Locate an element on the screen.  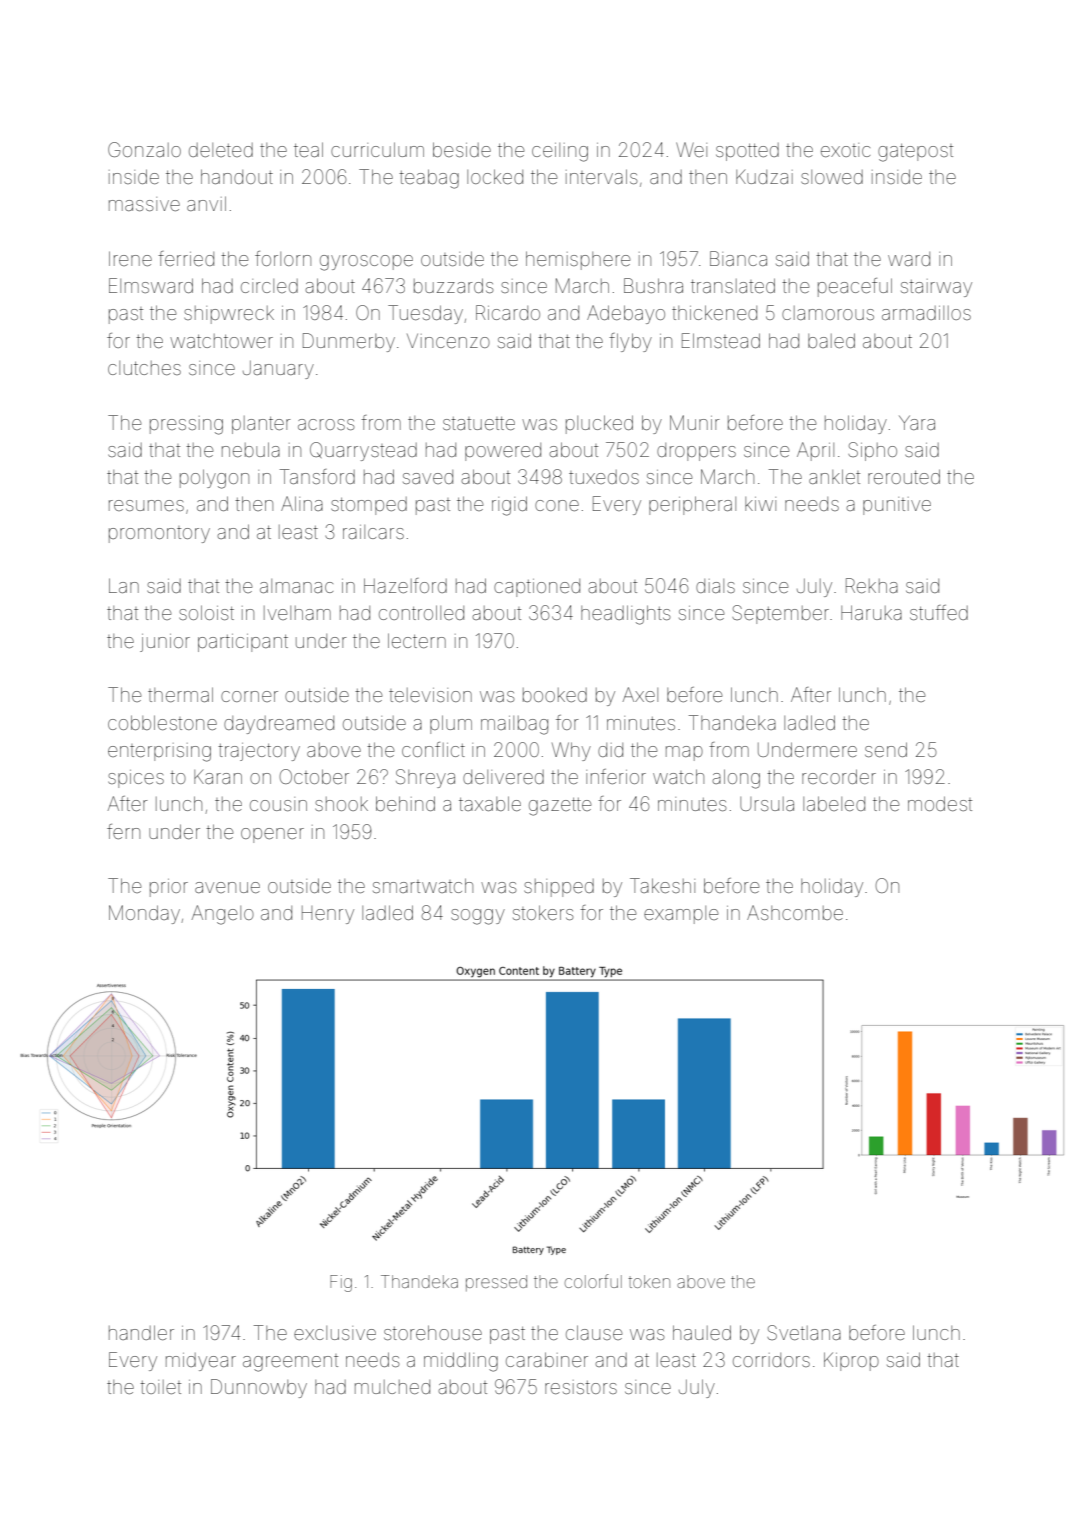
Kiprop is located at coordinates (851, 1361).
